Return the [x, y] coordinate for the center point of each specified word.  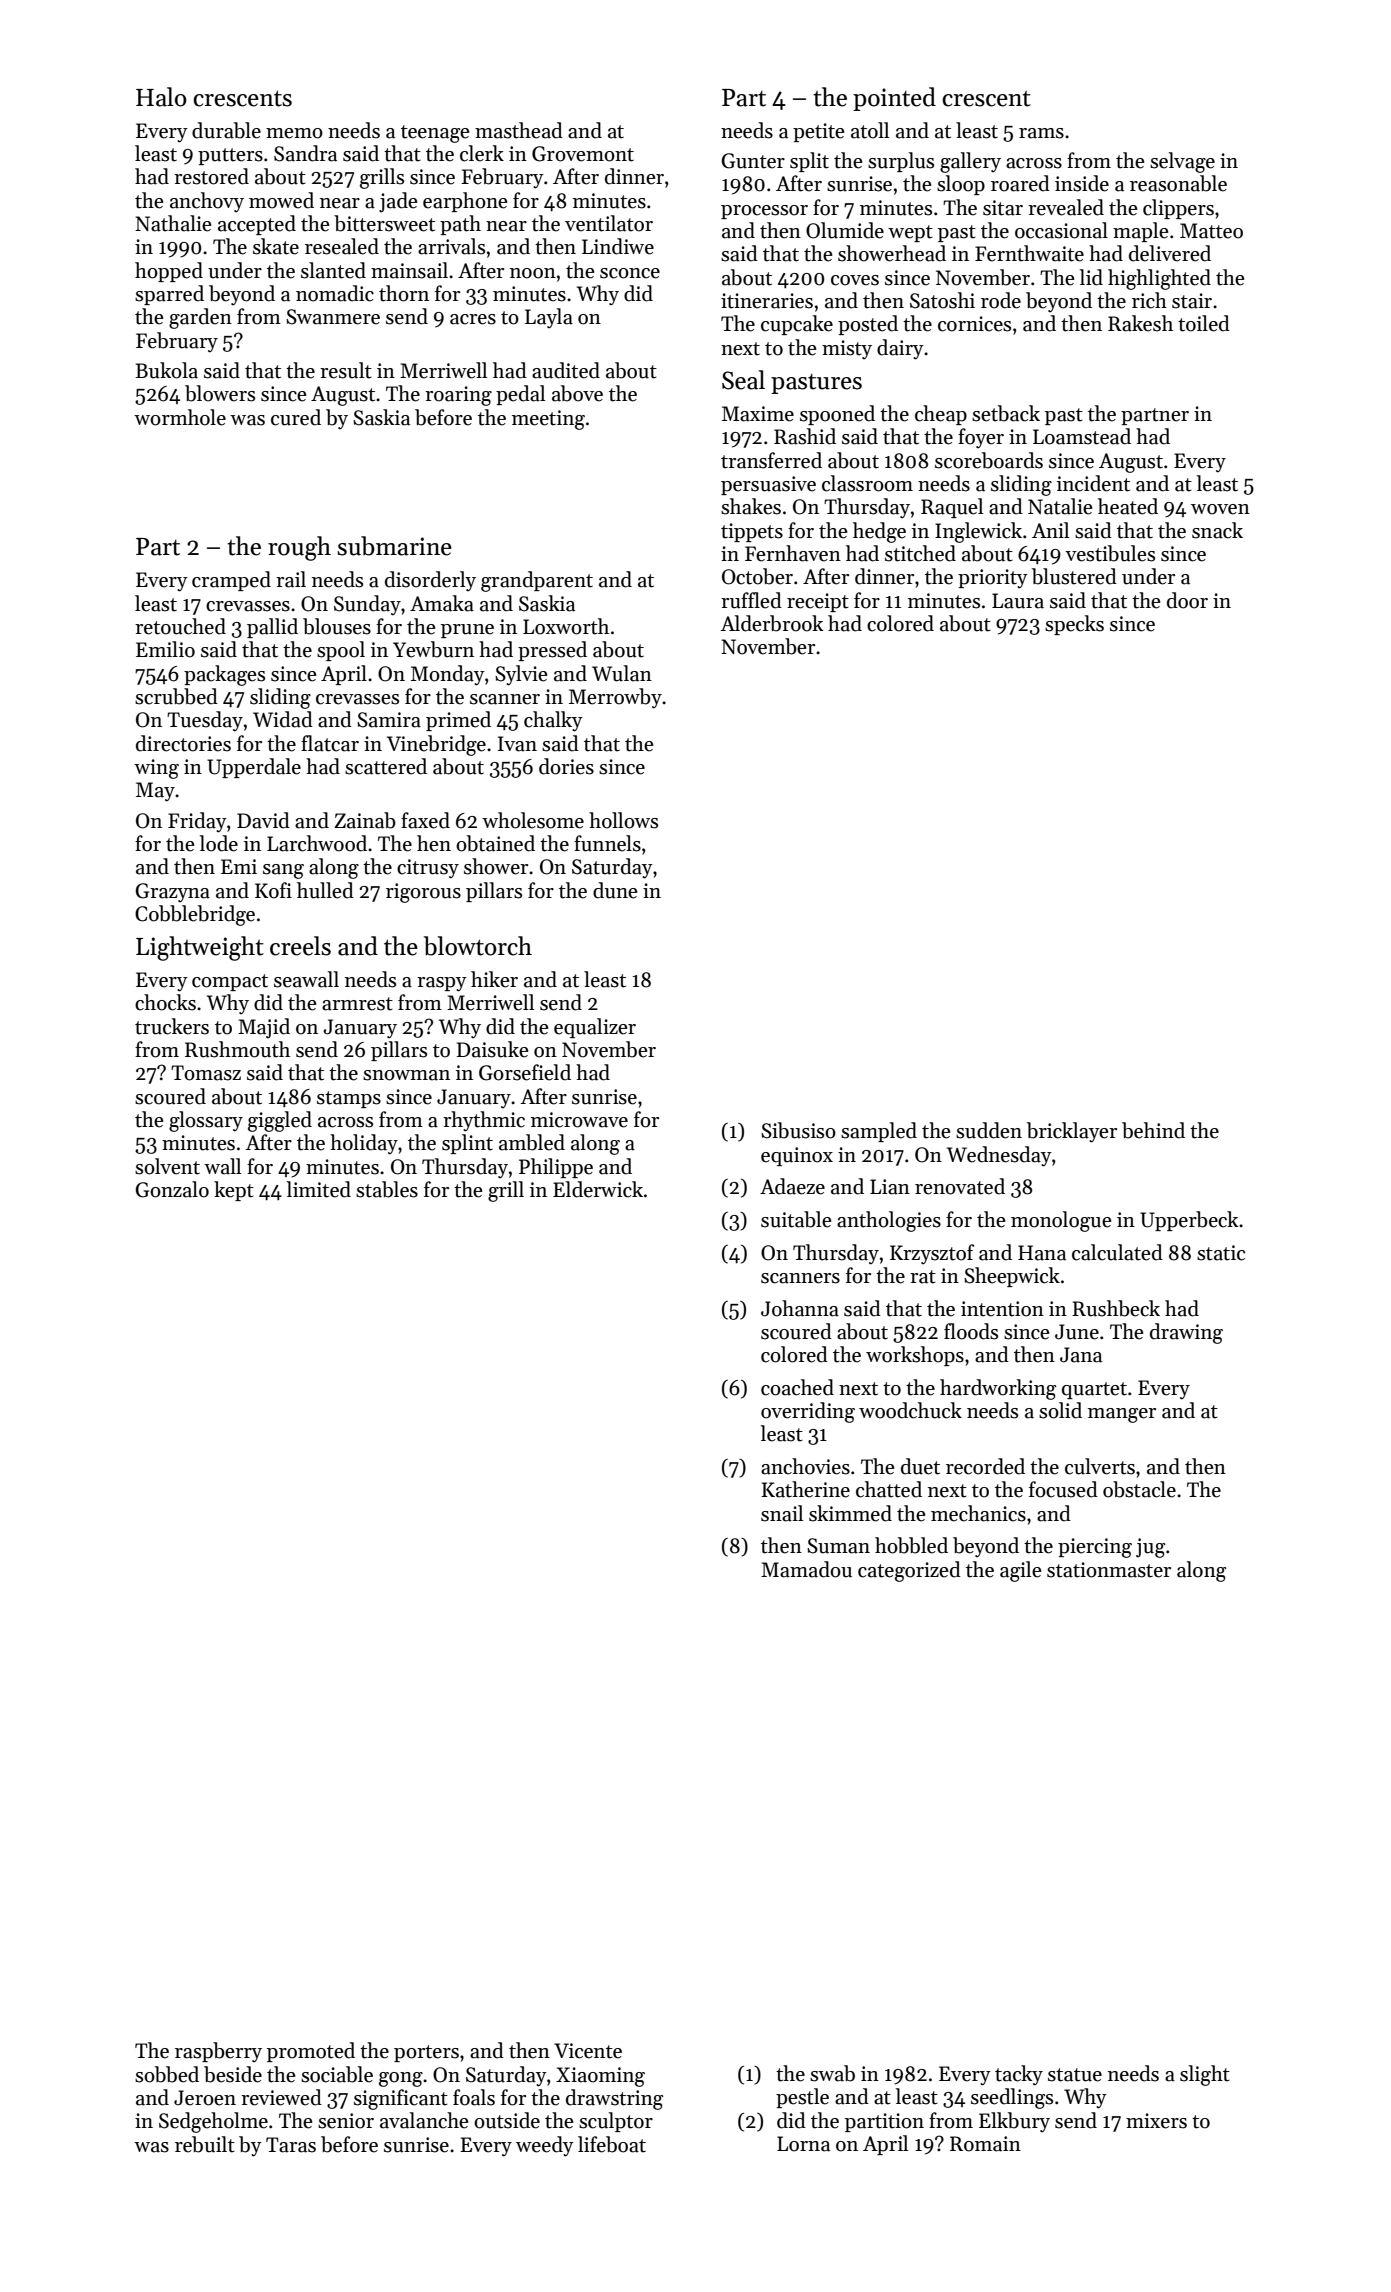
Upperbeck [1189, 1221]
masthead [519, 130]
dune [615, 890]
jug [1150, 1548]
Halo [161, 97]
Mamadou [806, 1569]
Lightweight [200, 948]
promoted [311, 2052]
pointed [894, 99]
